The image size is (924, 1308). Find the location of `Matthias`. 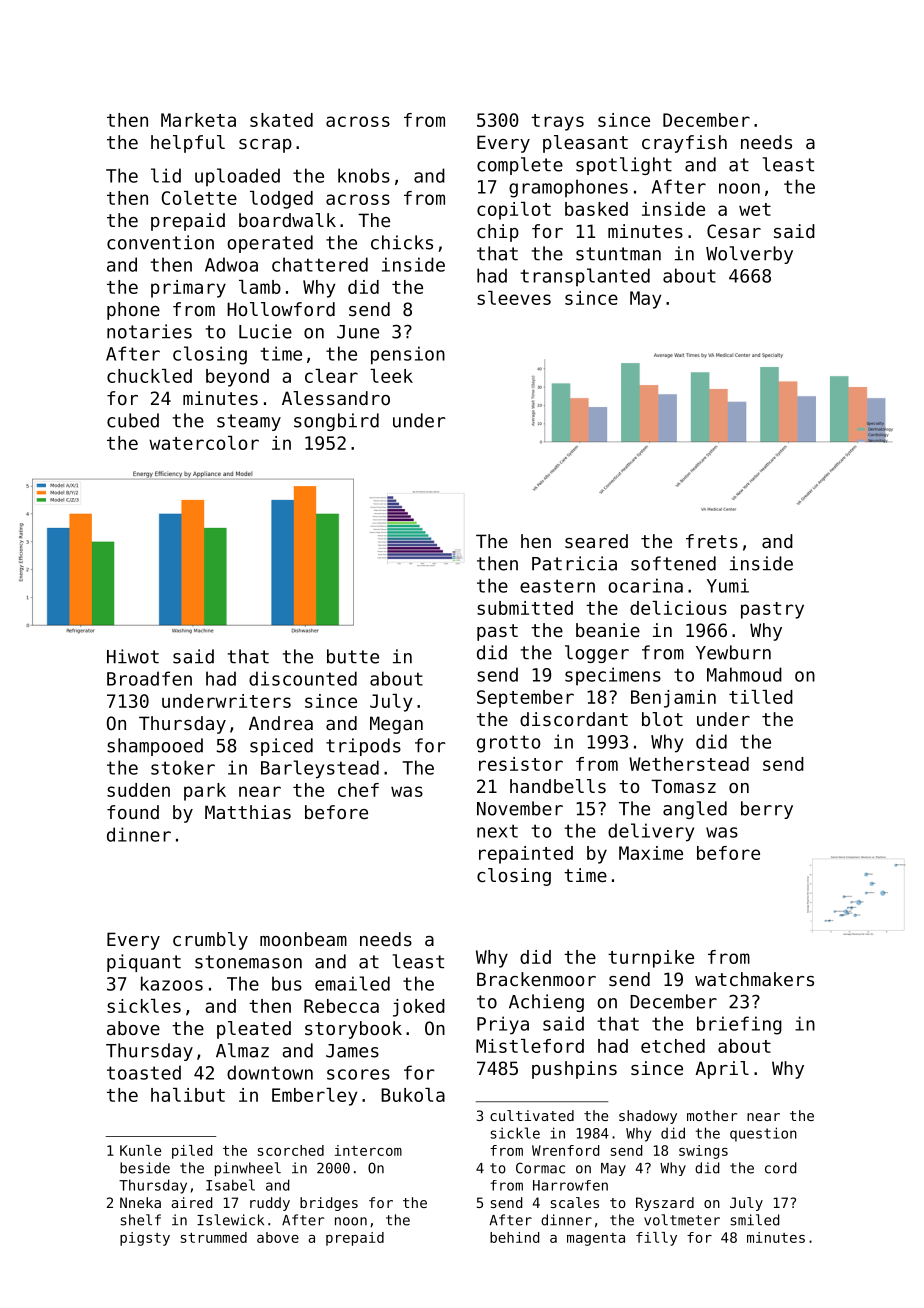

Matthias is located at coordinates (248, 812).
